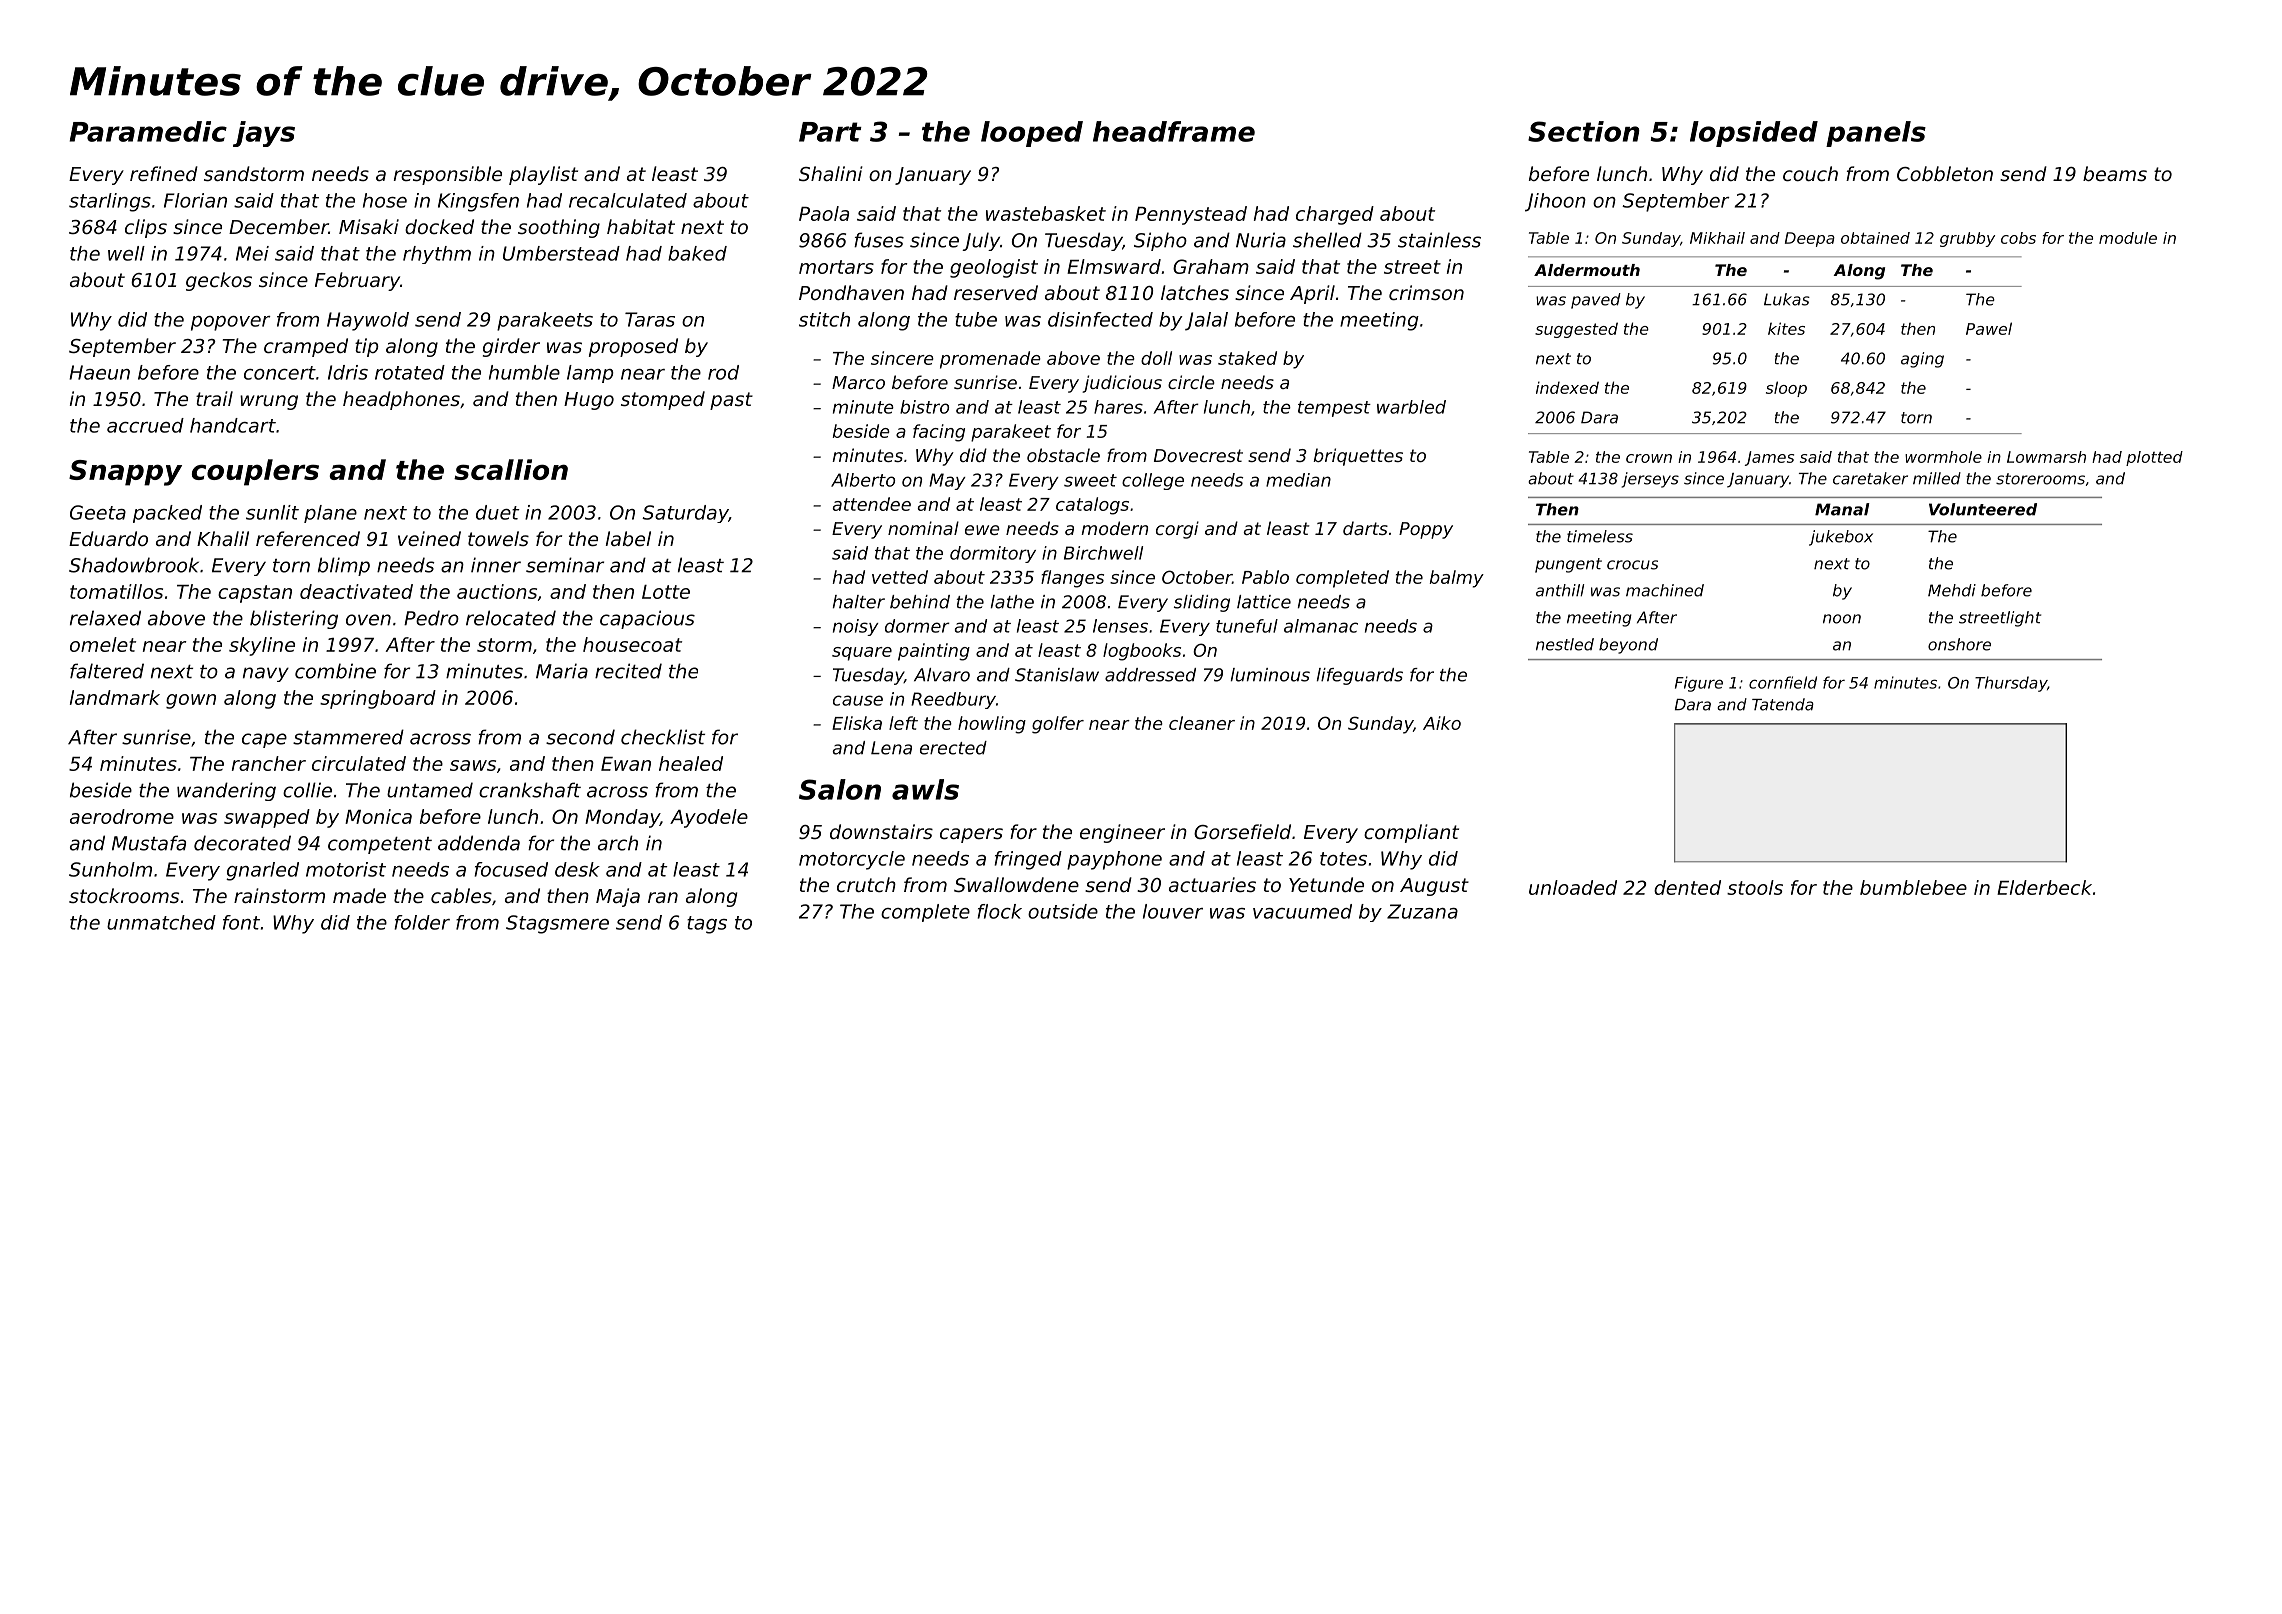 The image size is (2282, 1614). What do you see at coordinates (1174, 131) in the page?
I see `headframe` at bounding box center [1174, 131].
